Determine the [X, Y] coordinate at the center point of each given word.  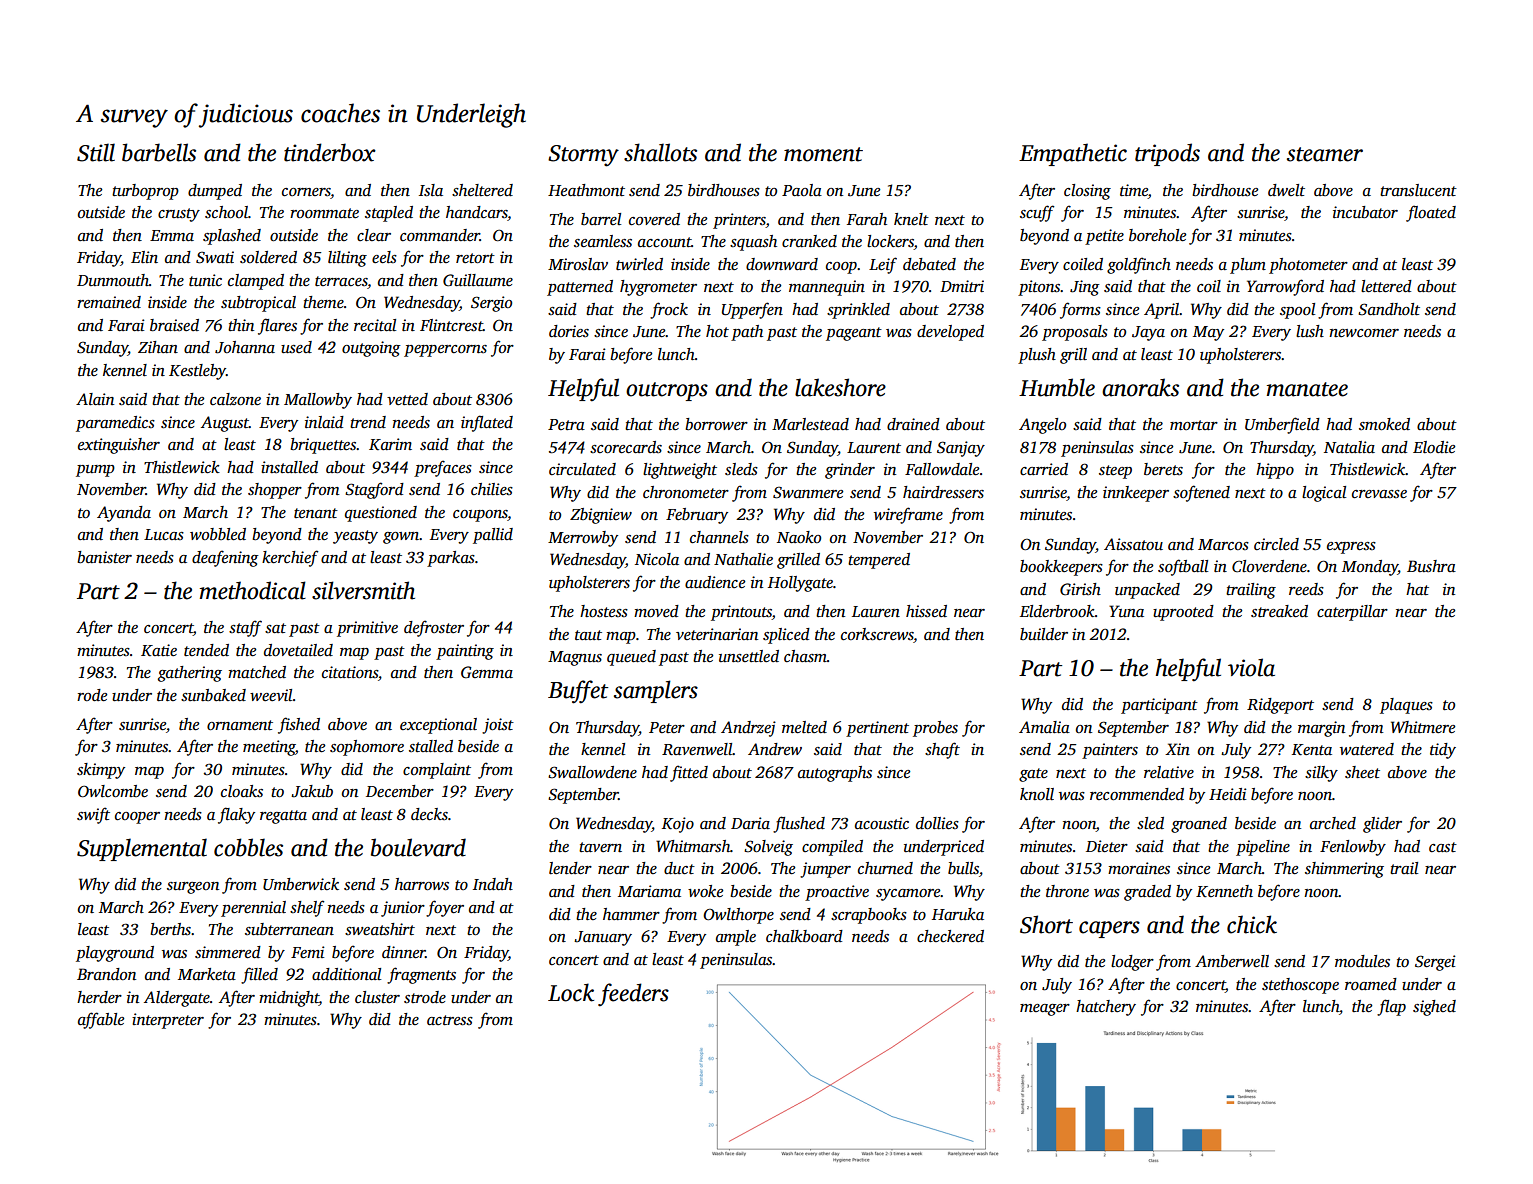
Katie [159, 650]
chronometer [686, 492]
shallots [660, 152]
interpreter [168, 1021]
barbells [159, 152]
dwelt [1286, 190]
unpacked [1147, 591]
